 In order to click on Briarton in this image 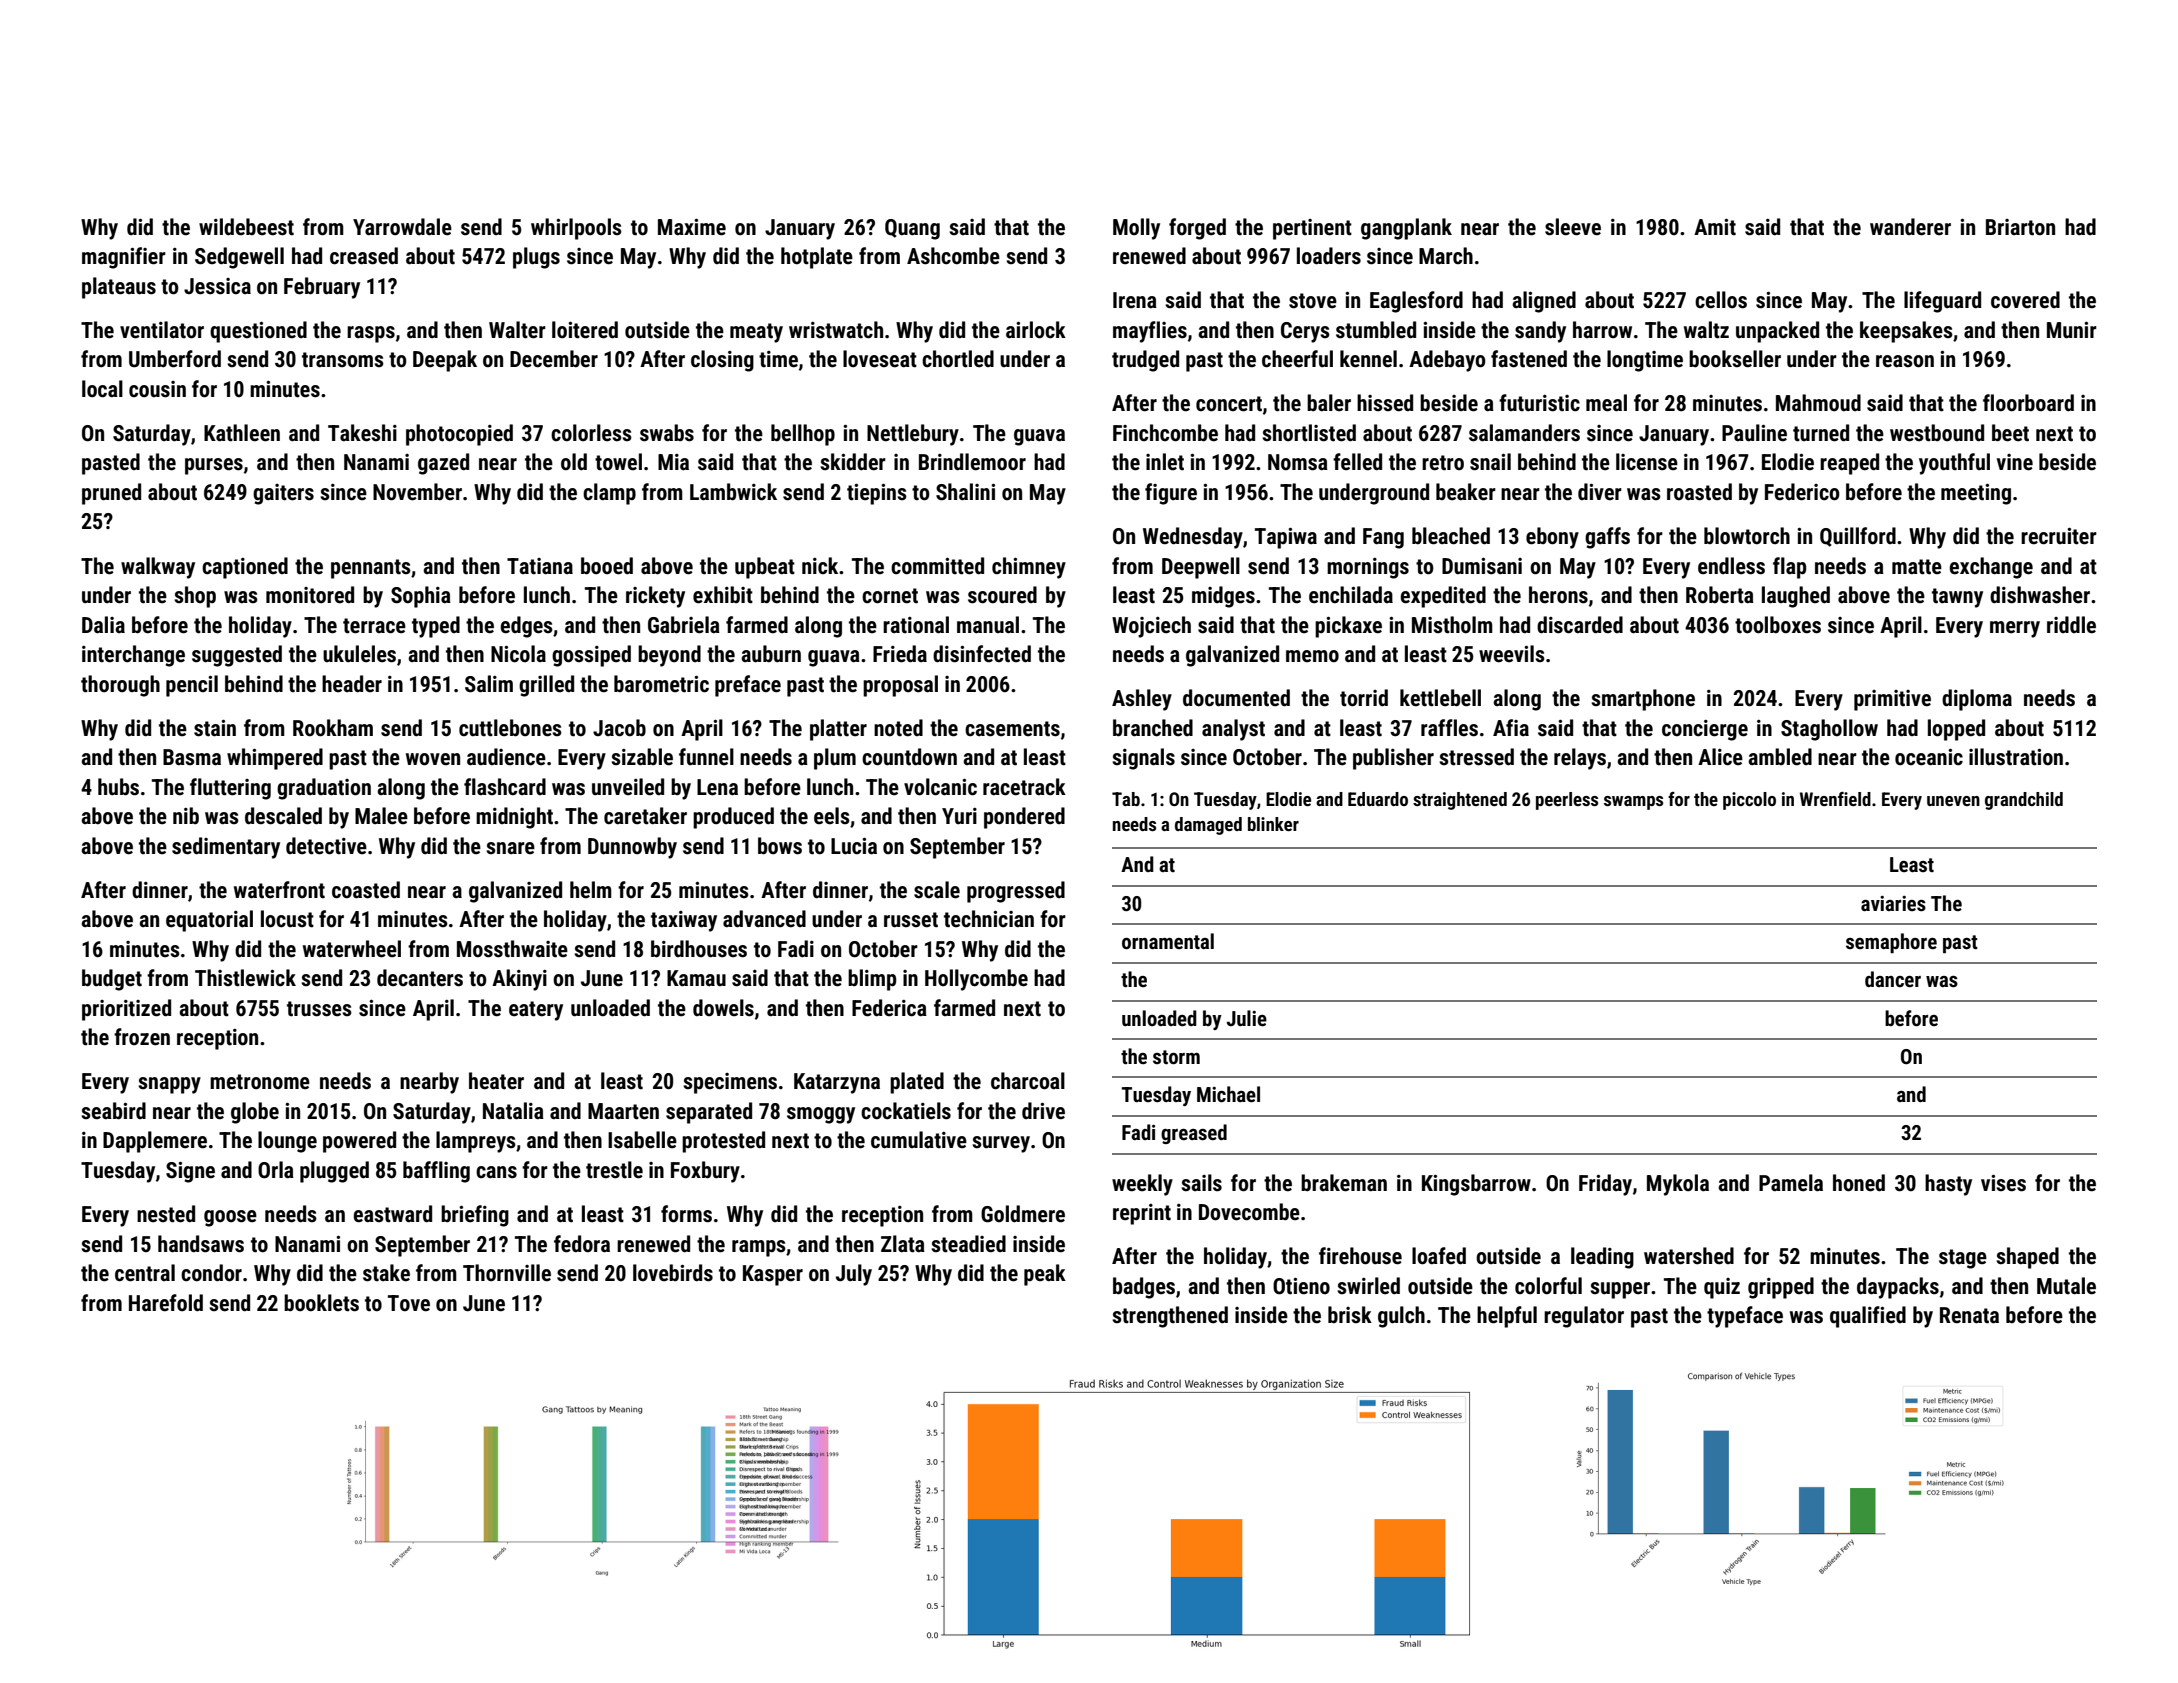, I will do `click(2020, 227)`.
